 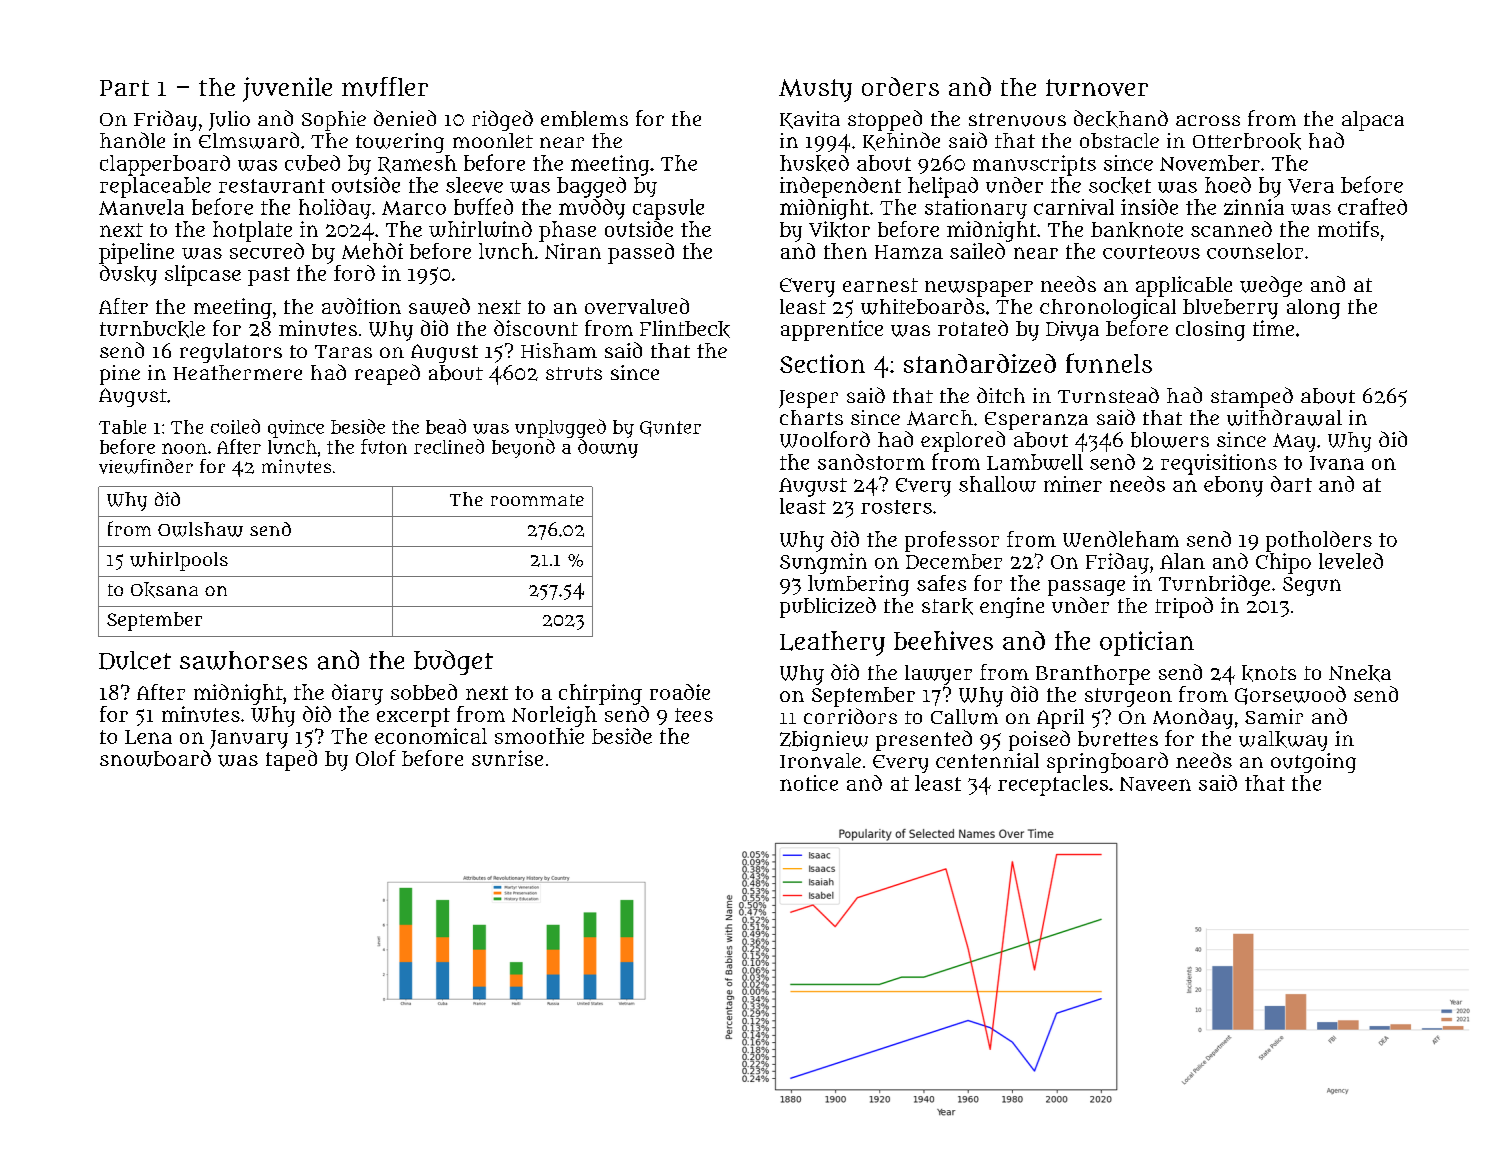 What do you see at coordinates (237, 372) in the document?
I see `Heathermere` at bounding box center [237, 372].
